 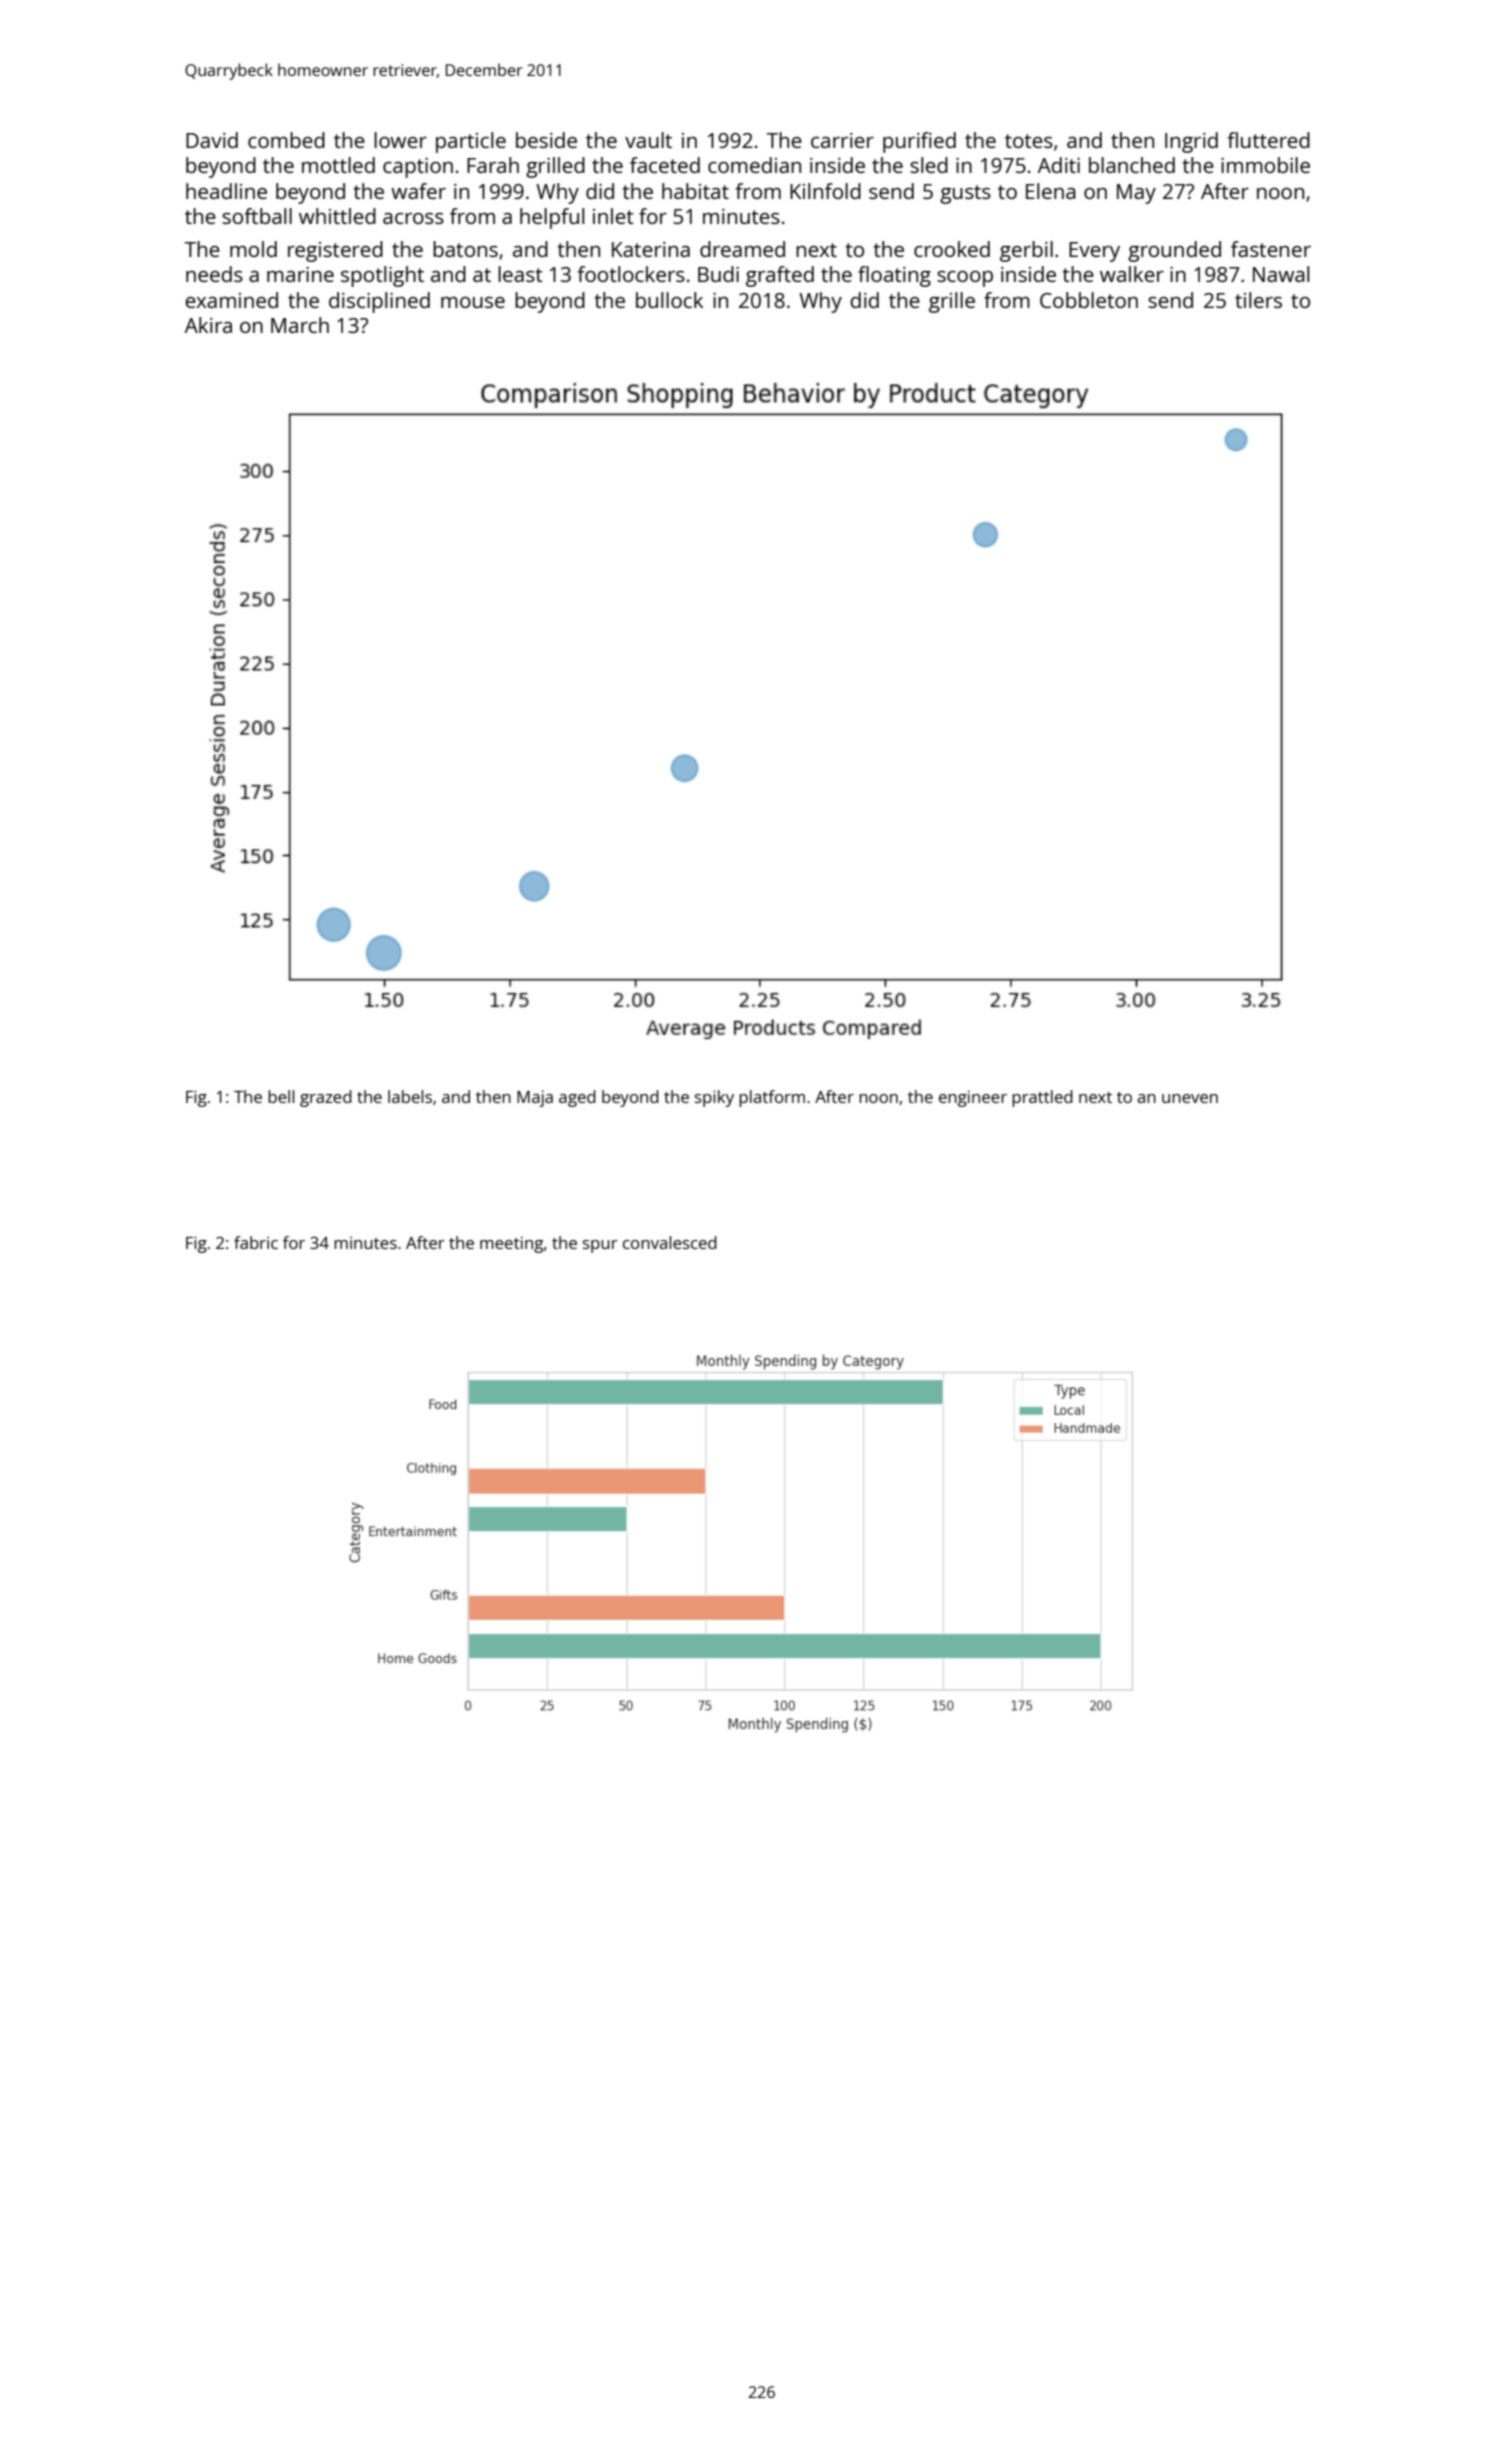 I want to click on headline, so click(x=226, y=191).
